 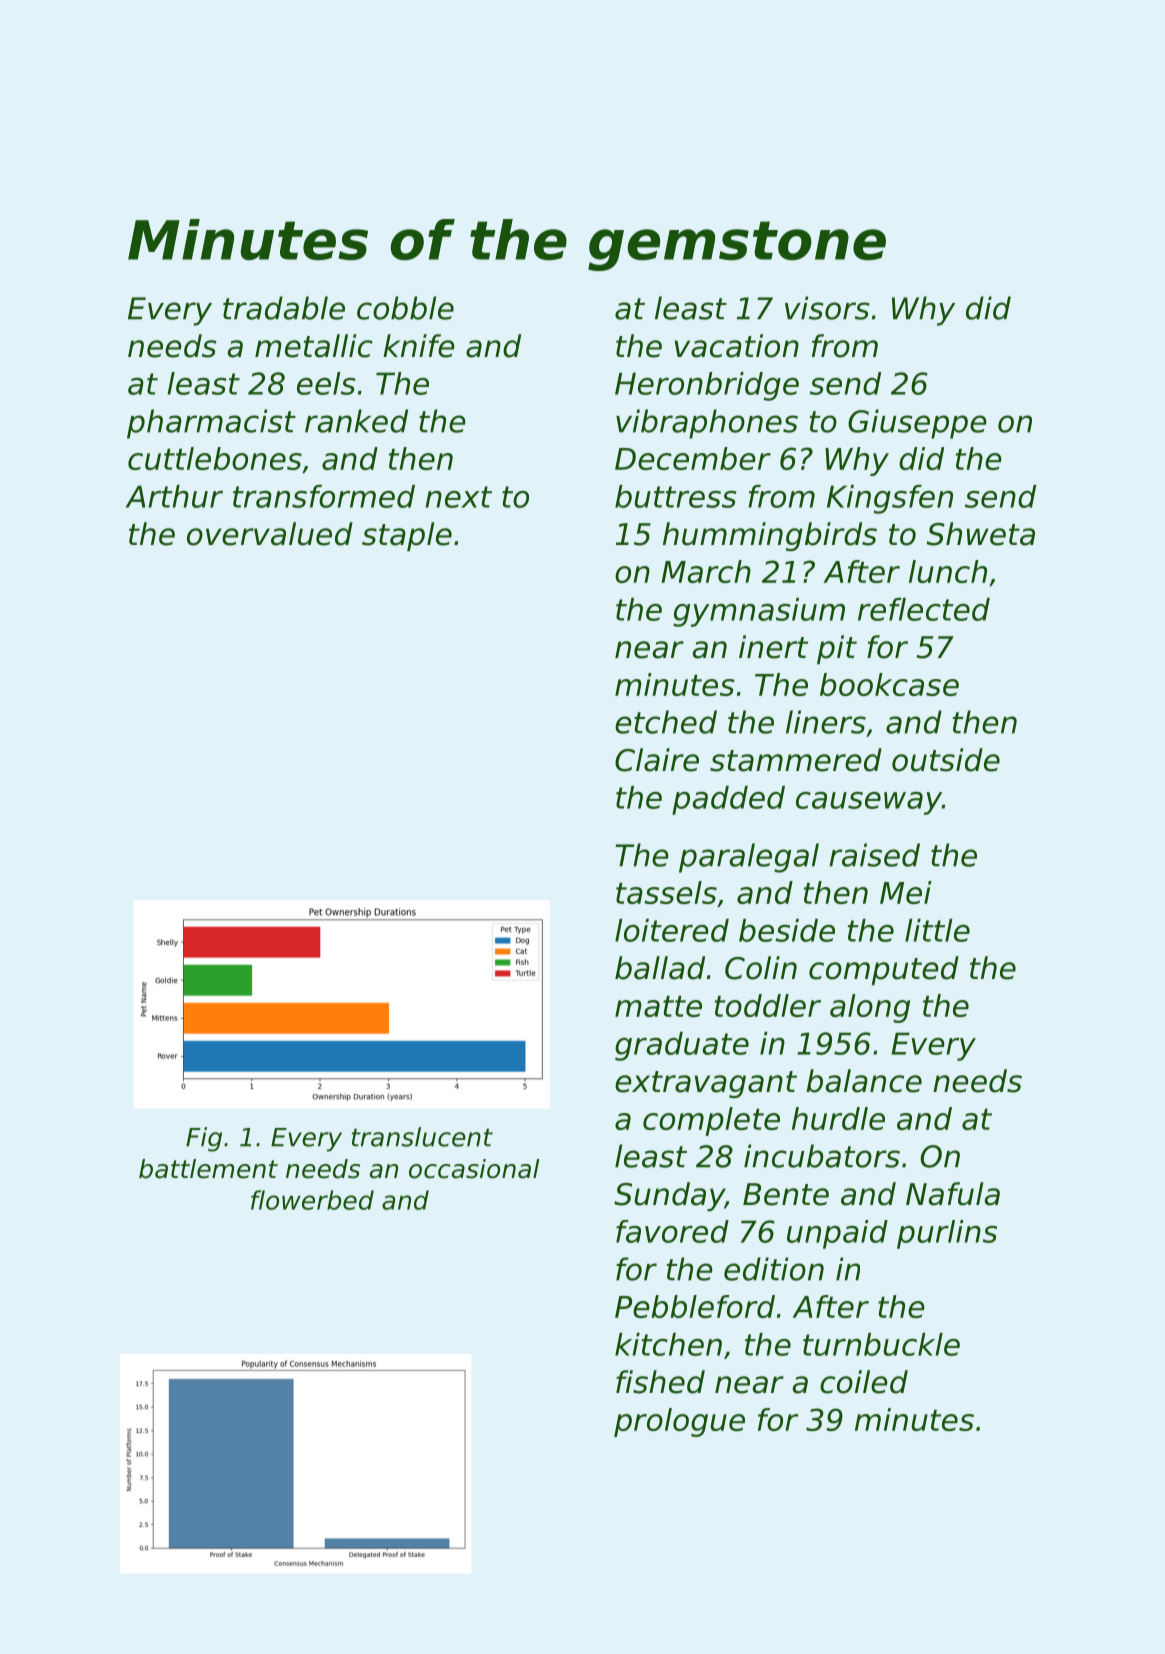 What do you see at coordinates (208, 1169) in the screenshot?
I see `battlement` at bounding box center [208, 1169].
